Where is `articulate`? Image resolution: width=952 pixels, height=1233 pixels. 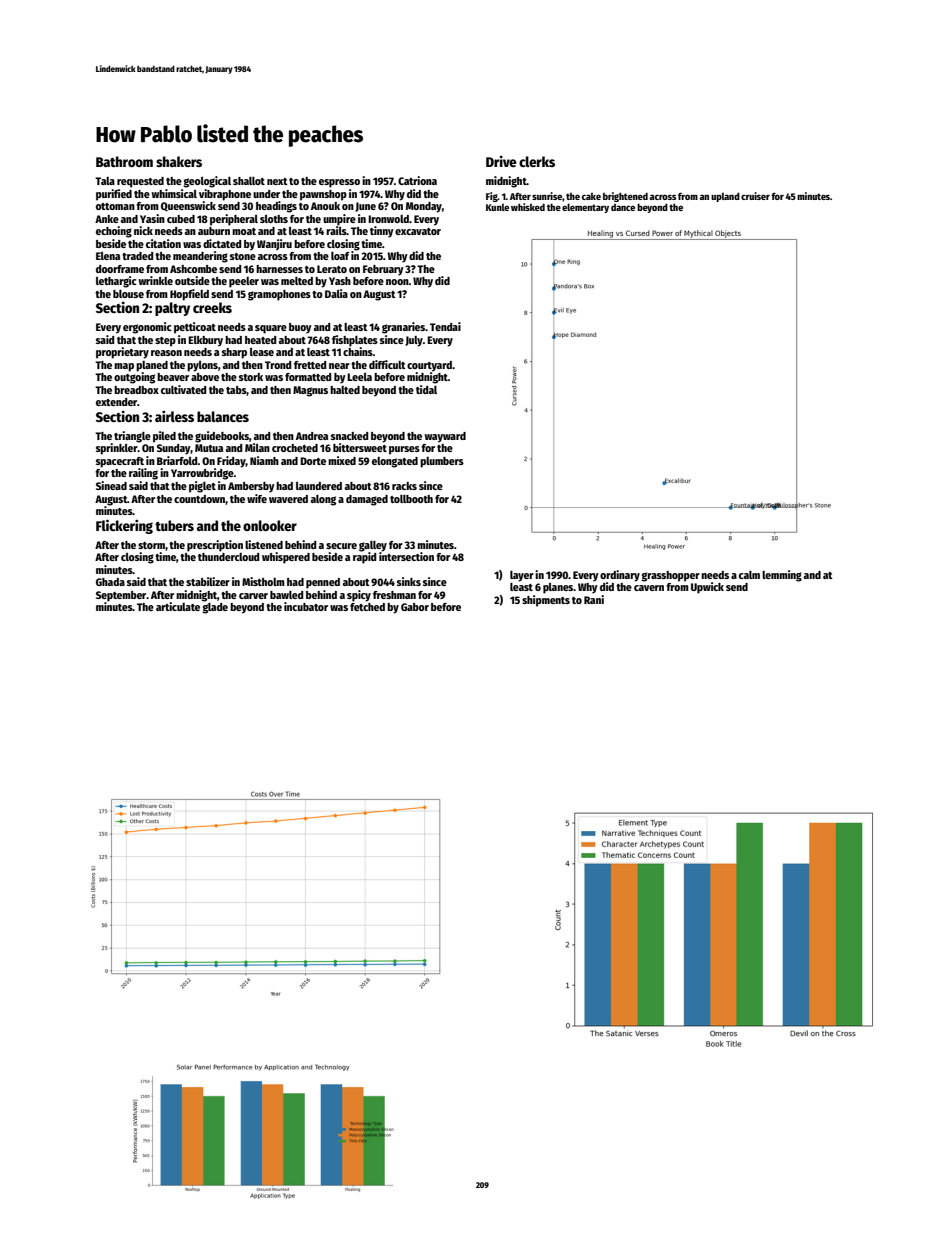
articulate is located at coordinates (178, 606).
